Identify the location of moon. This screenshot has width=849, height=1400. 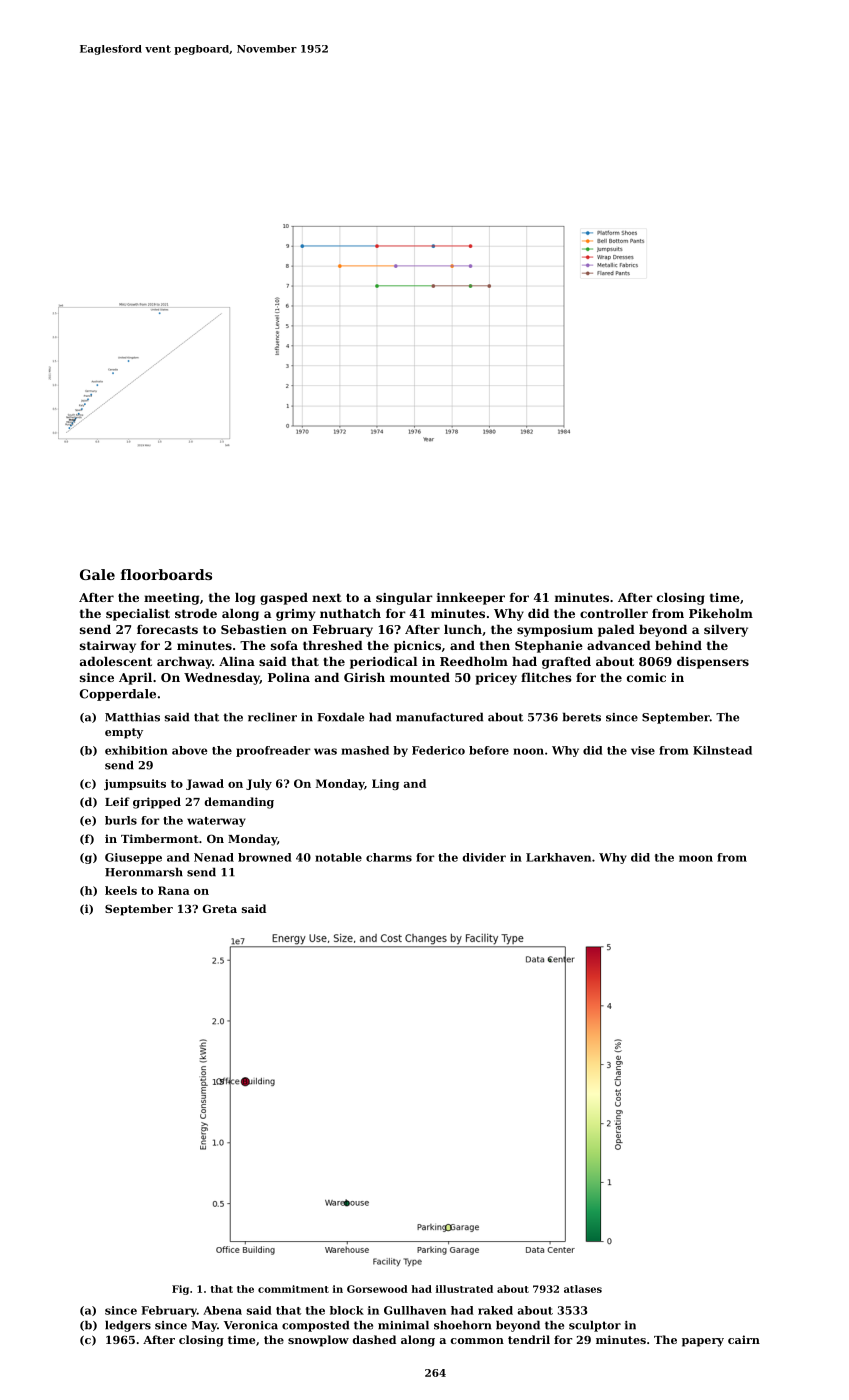
(696, 858).
